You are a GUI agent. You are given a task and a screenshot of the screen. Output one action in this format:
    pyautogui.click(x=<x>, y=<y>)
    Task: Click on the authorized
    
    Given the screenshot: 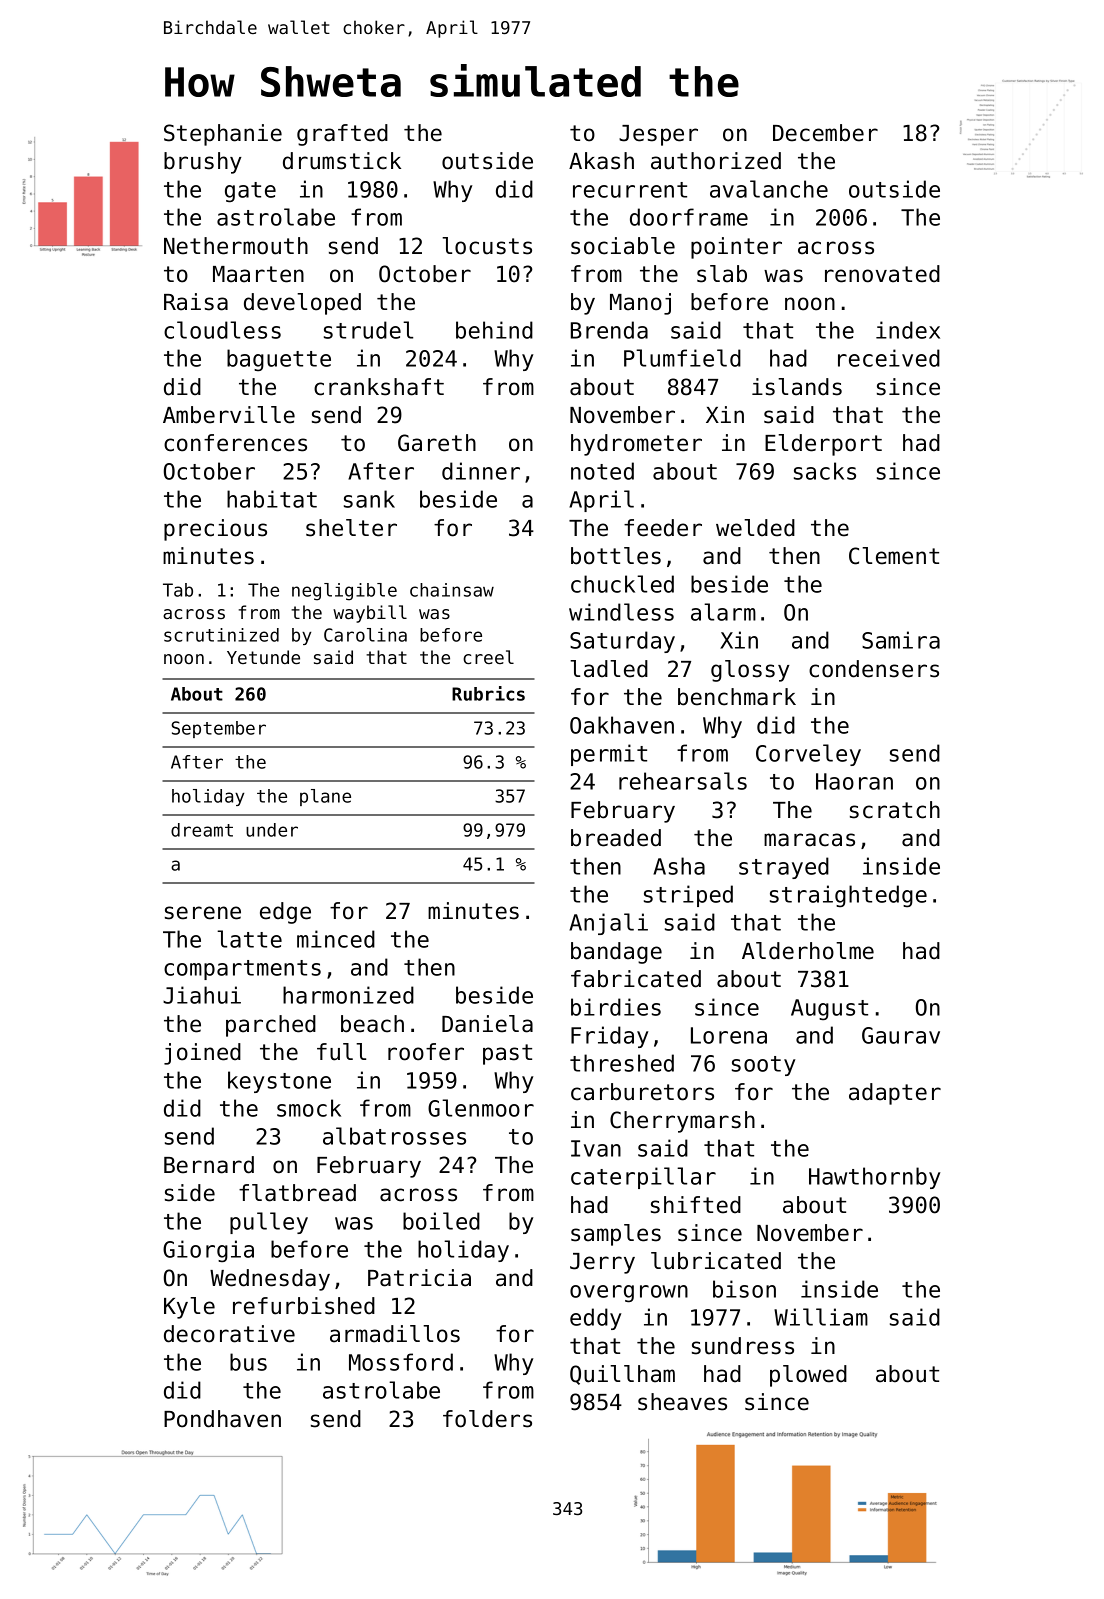 What is the action you would take?
    pyautogui.click(x=716, y=161)
